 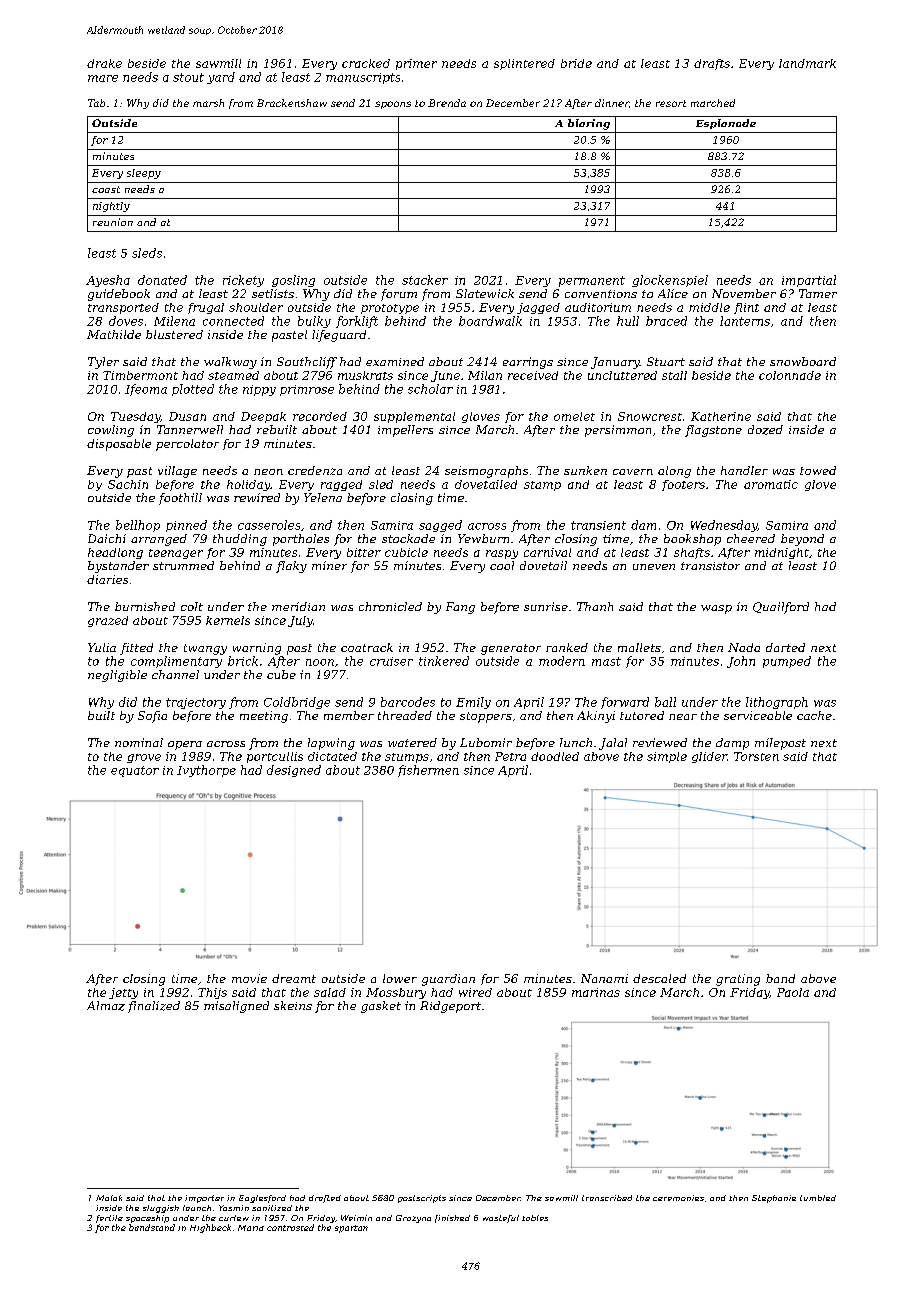 I want to click on modern, so click(x=562, y=661).
